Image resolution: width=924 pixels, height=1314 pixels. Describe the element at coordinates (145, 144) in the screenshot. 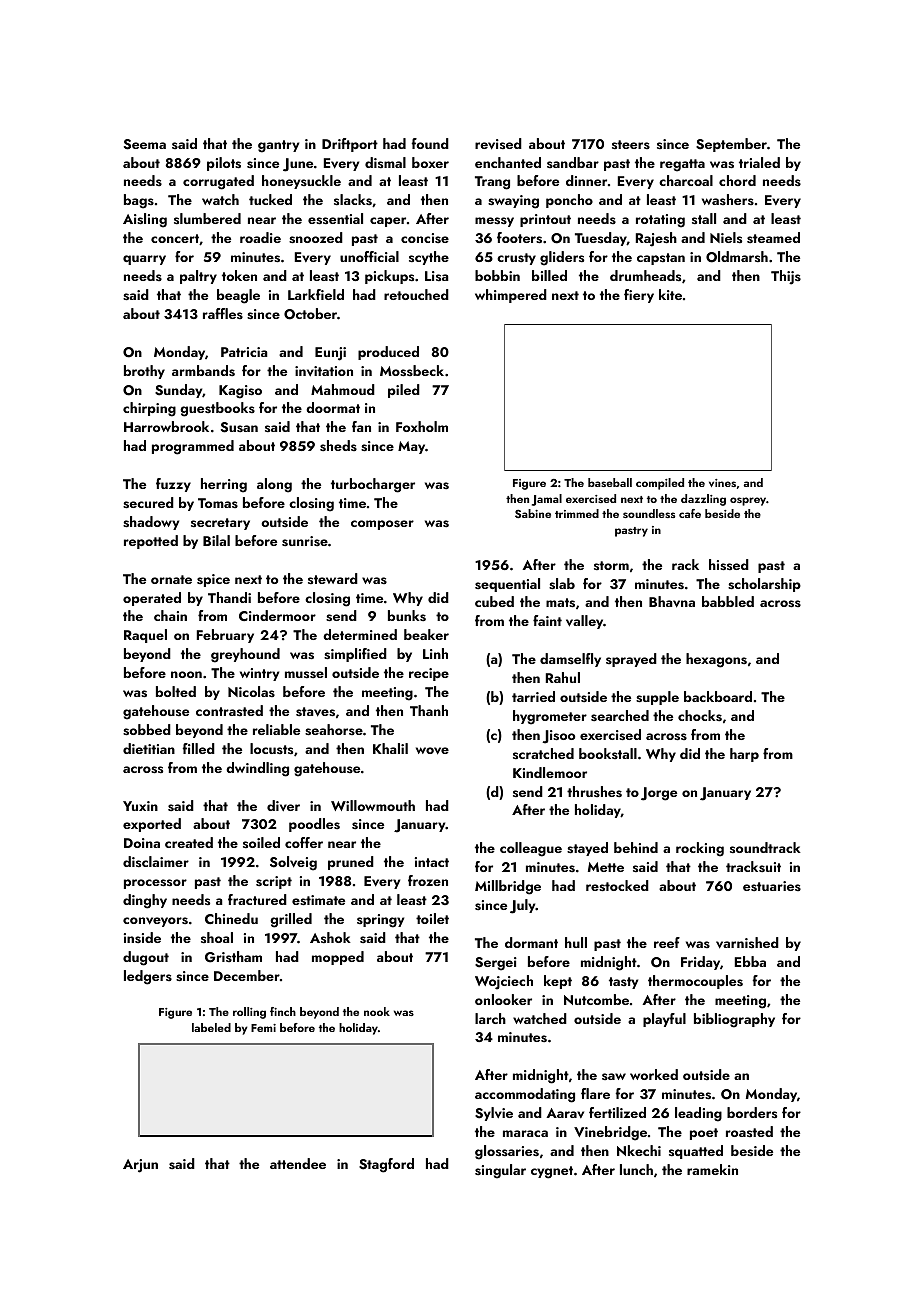

I see `Seema` at that location.
